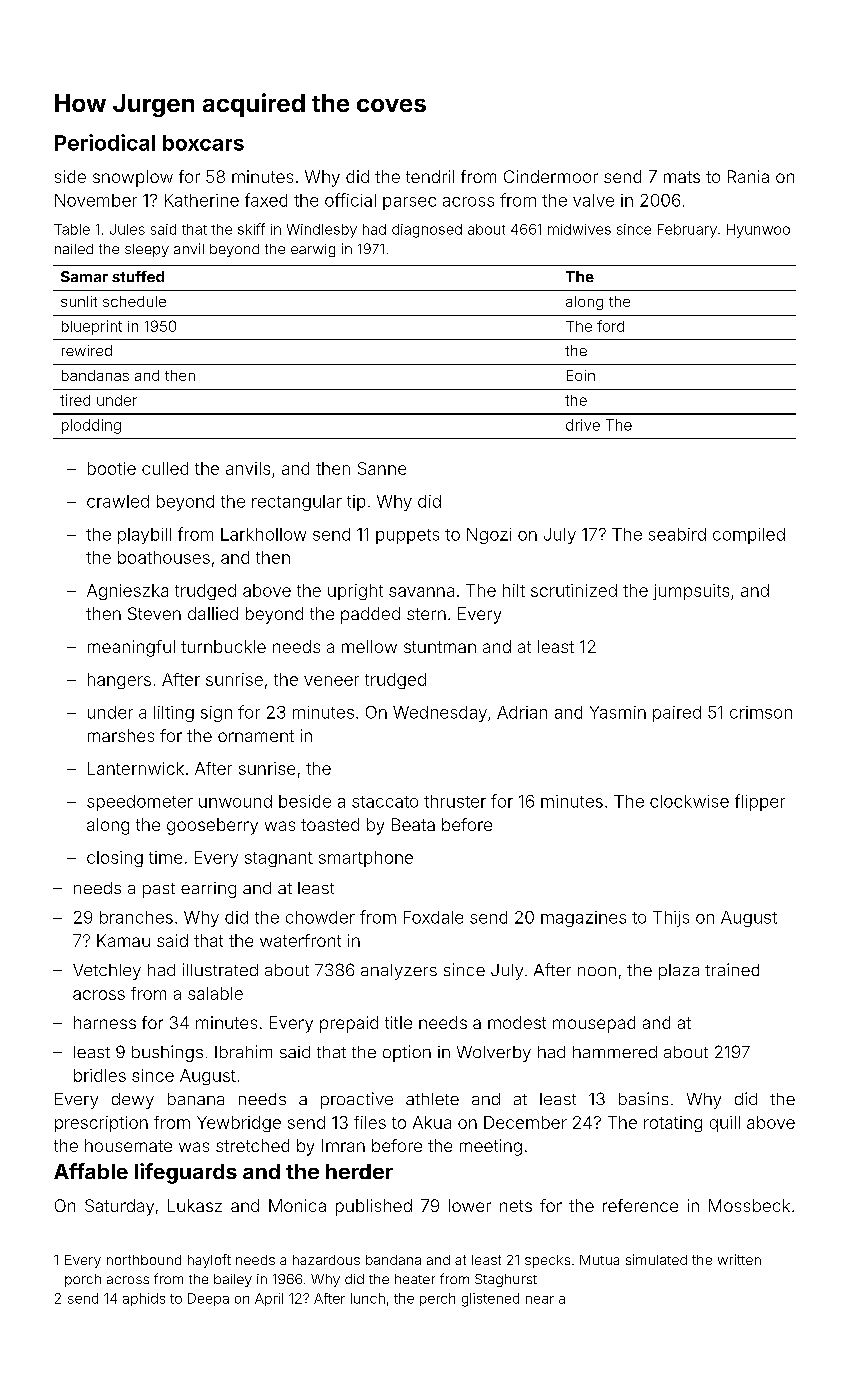  I want to click on Periodical, so click(105, 142).
